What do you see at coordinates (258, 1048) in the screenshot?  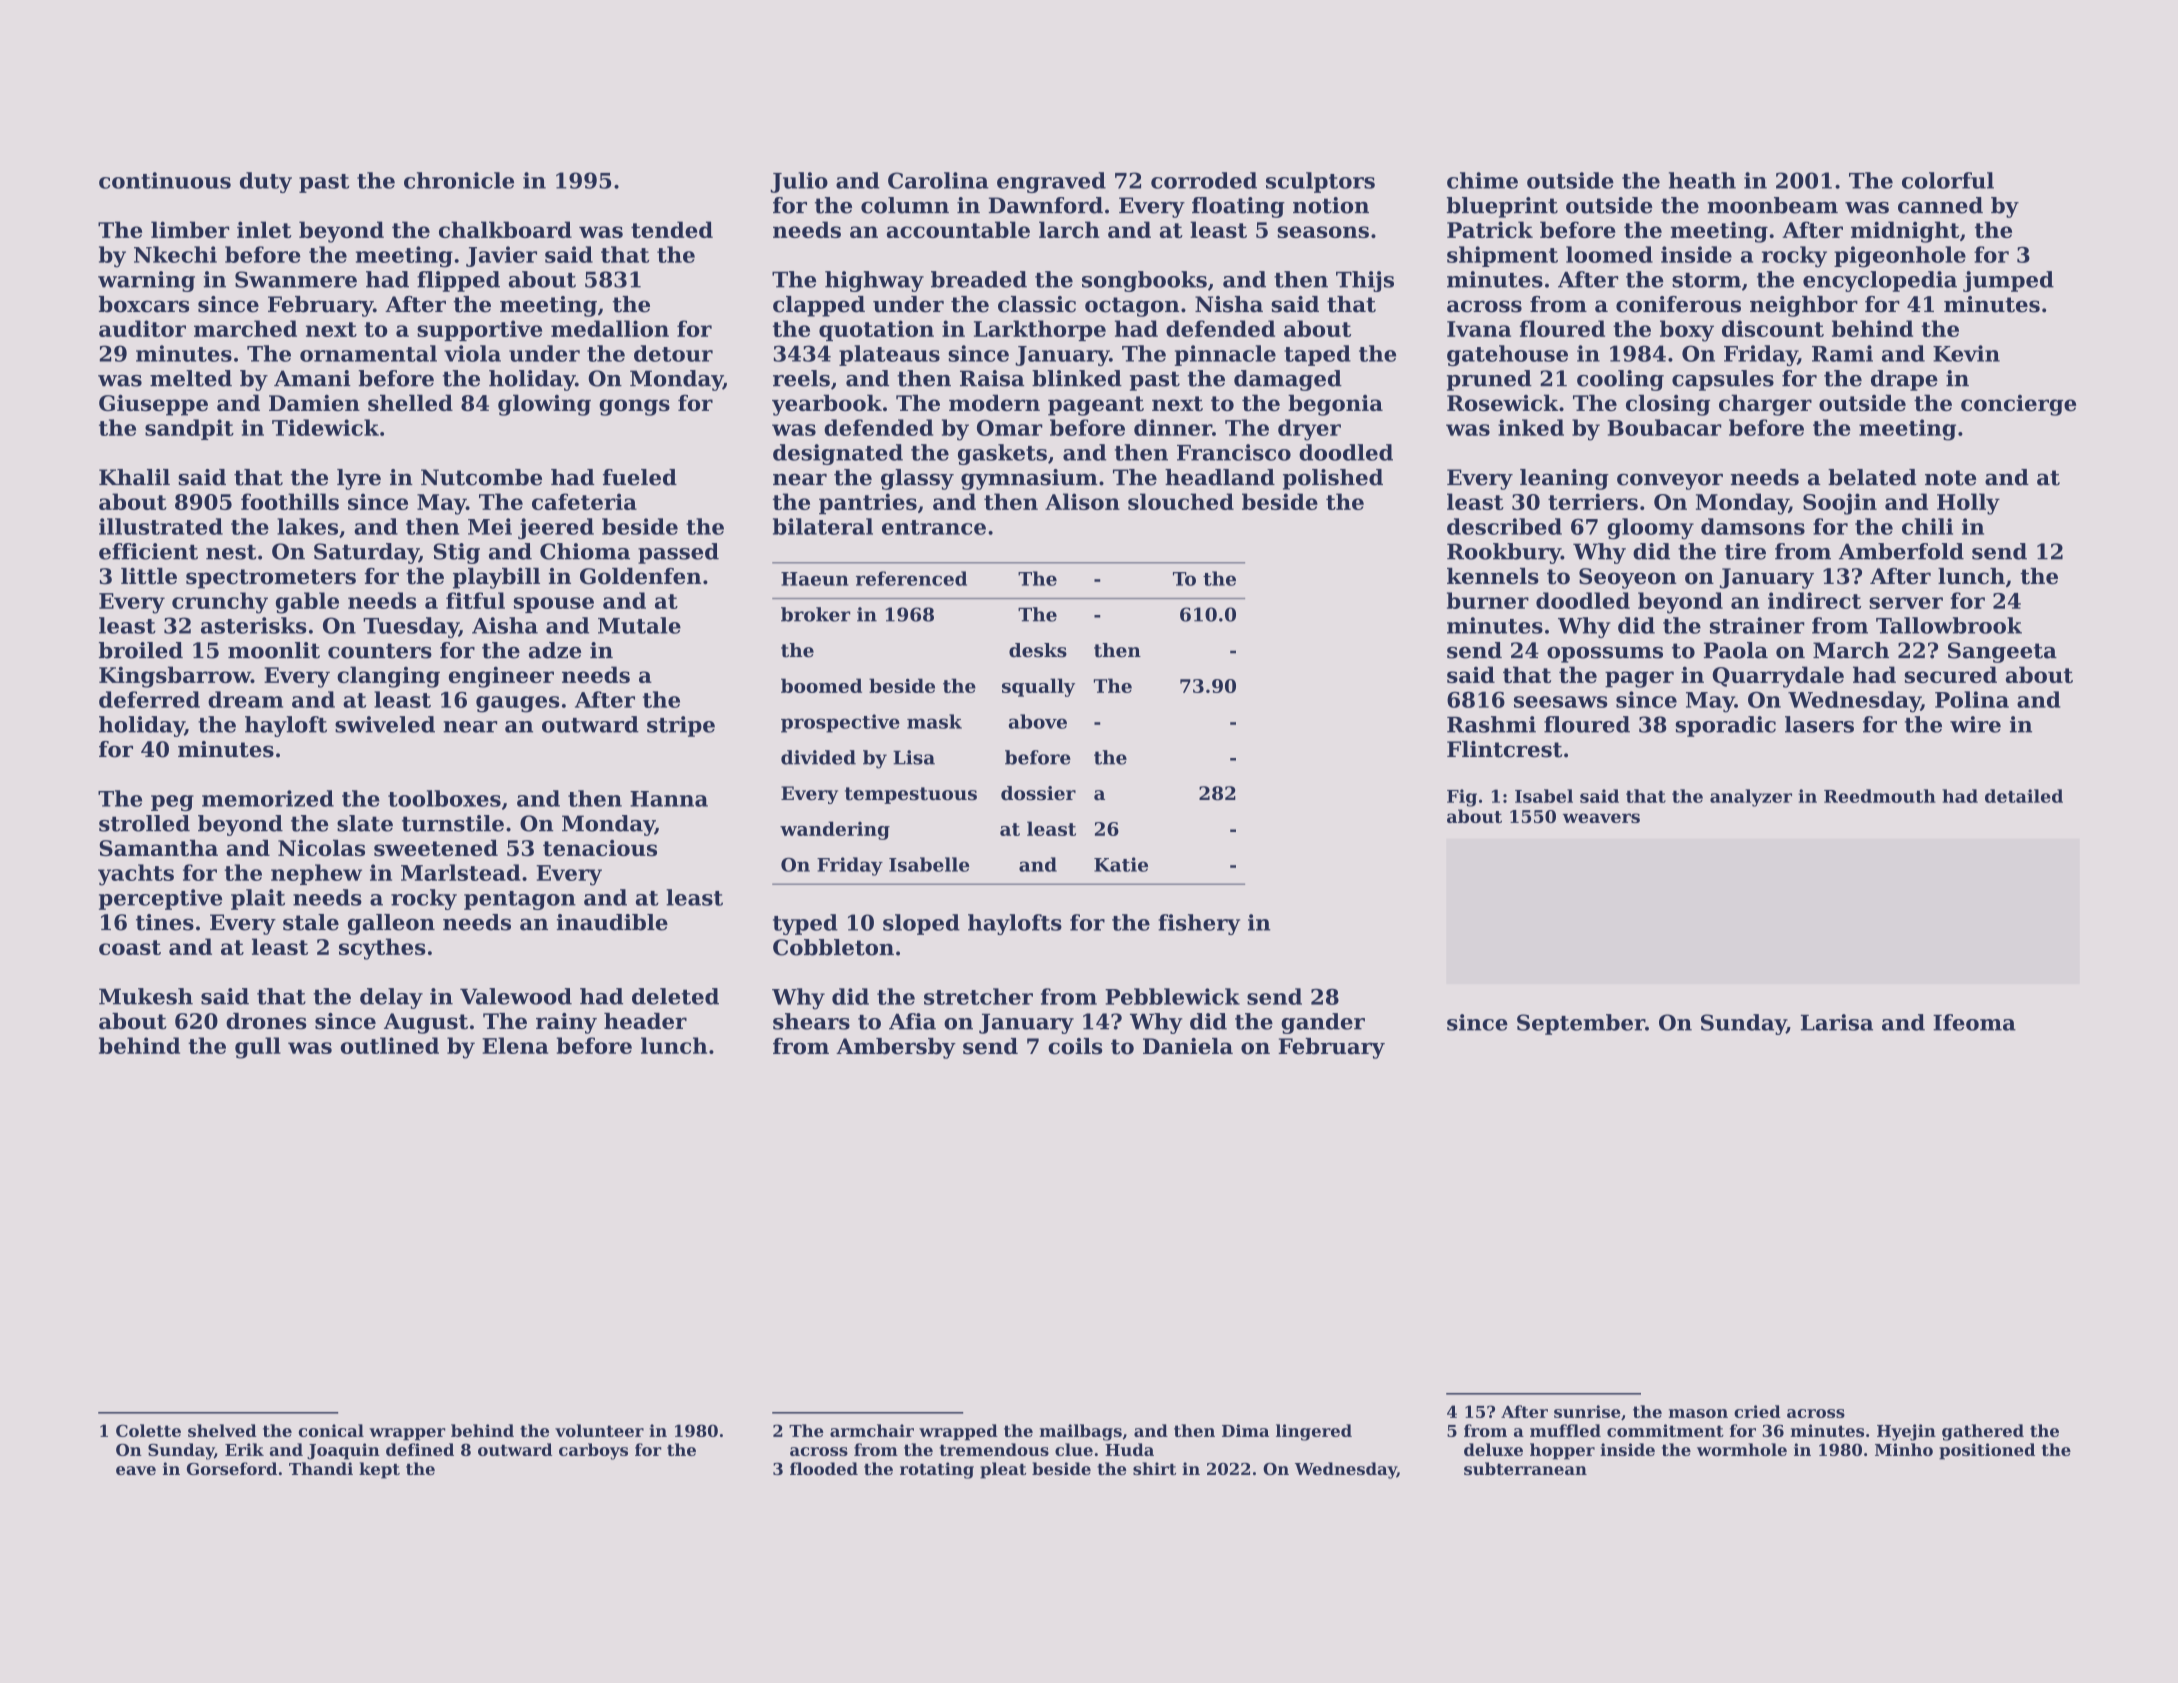 I see `gull` at bounding box center [258, 1048].
